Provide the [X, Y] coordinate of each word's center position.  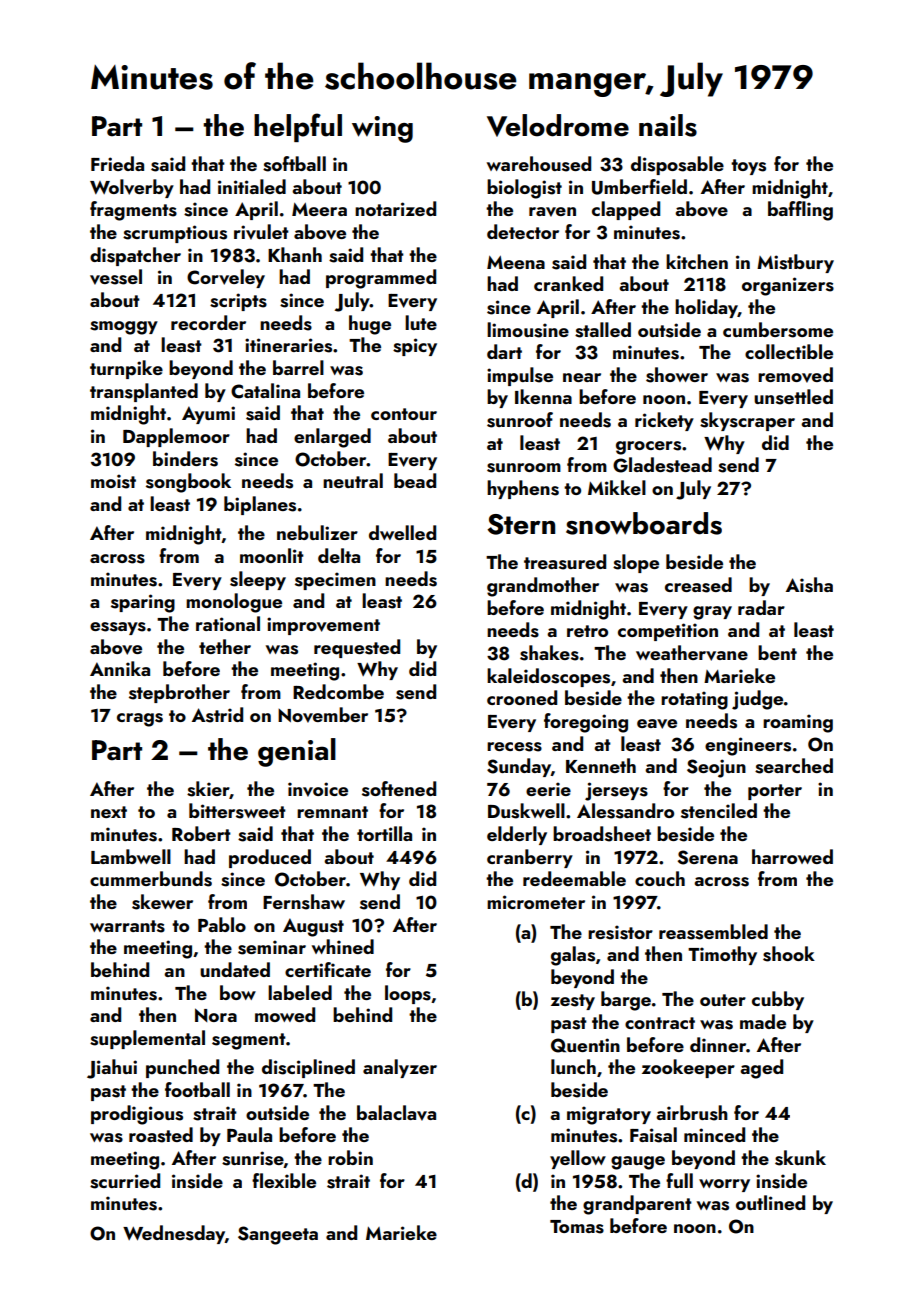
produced [270, 858]
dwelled [402, 532]
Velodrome [558, 125]
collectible [789, 351]
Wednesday [174, 1234]
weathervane [692, 653]
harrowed [792, 856]
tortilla [384, 833]
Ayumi [208, 415]
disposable [677, 165]
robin [350, 1157]
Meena [516, 262]
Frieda [117, 163]
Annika [120, 668]
